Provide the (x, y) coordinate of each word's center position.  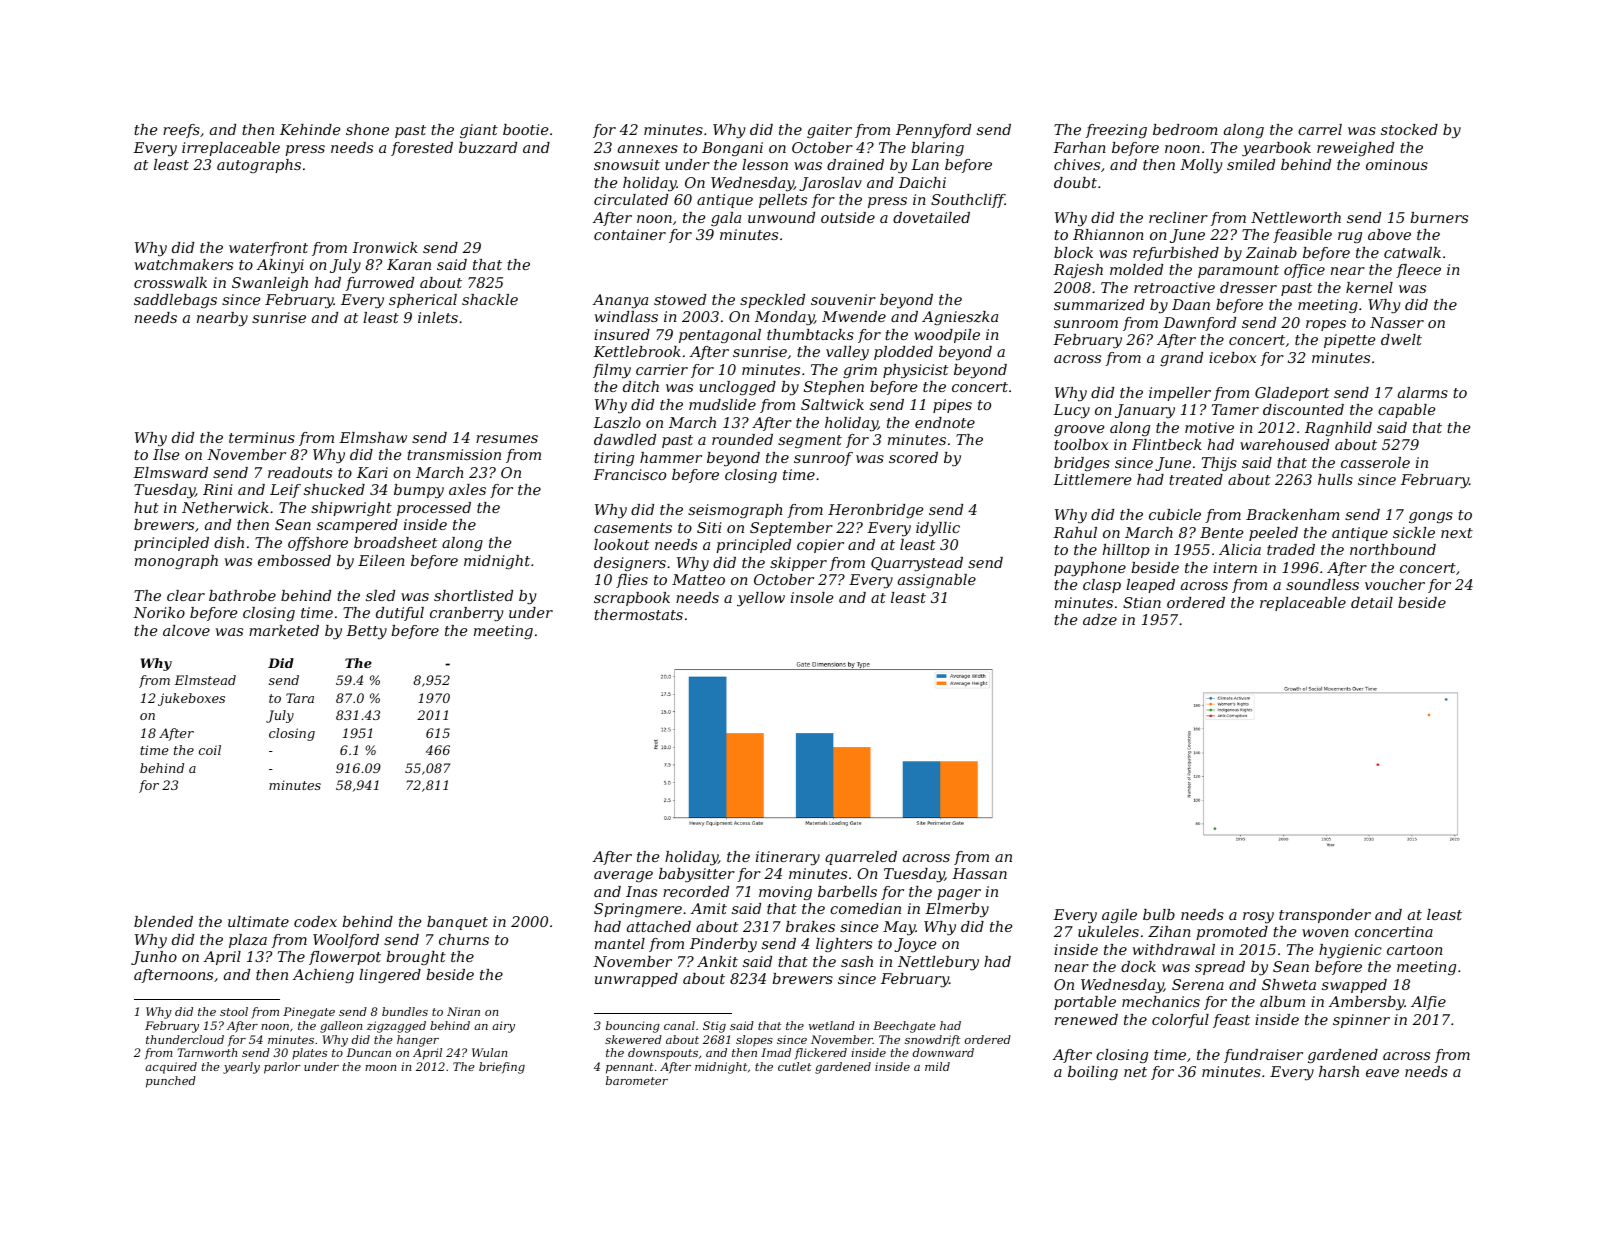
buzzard (488, 148)
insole (812, 597)
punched (171, 1082)
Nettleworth (1296, 217)
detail (1372, 602)
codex (315, 921)
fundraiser (1263, 1056)
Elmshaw (373, 437)
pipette (1349, 341)
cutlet (794, 1066)
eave (1382, 1073)
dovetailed (931, 217)
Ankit (717, 961)
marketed (284, 630)
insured (622, 334)
